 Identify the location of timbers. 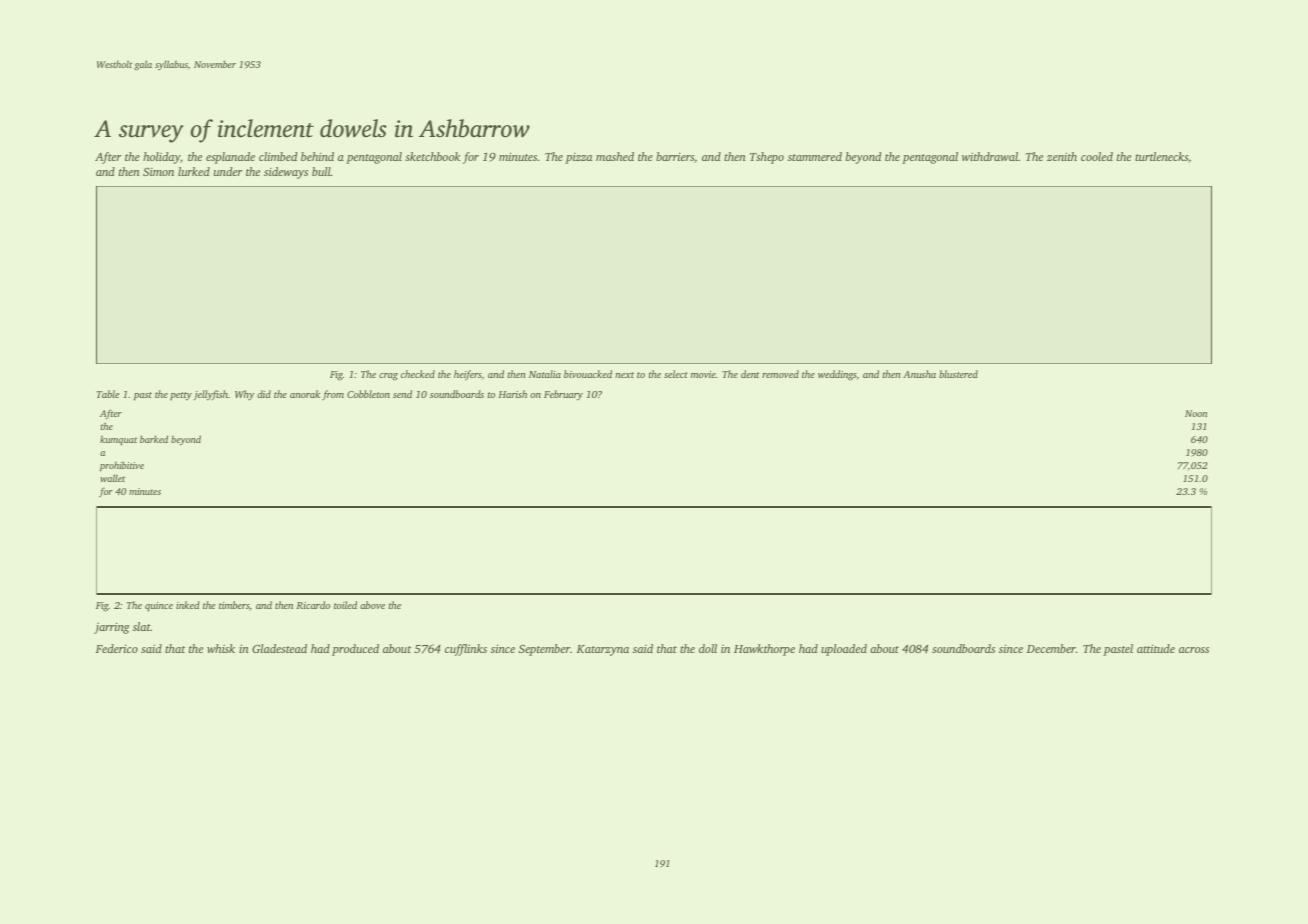
(234, 606).
